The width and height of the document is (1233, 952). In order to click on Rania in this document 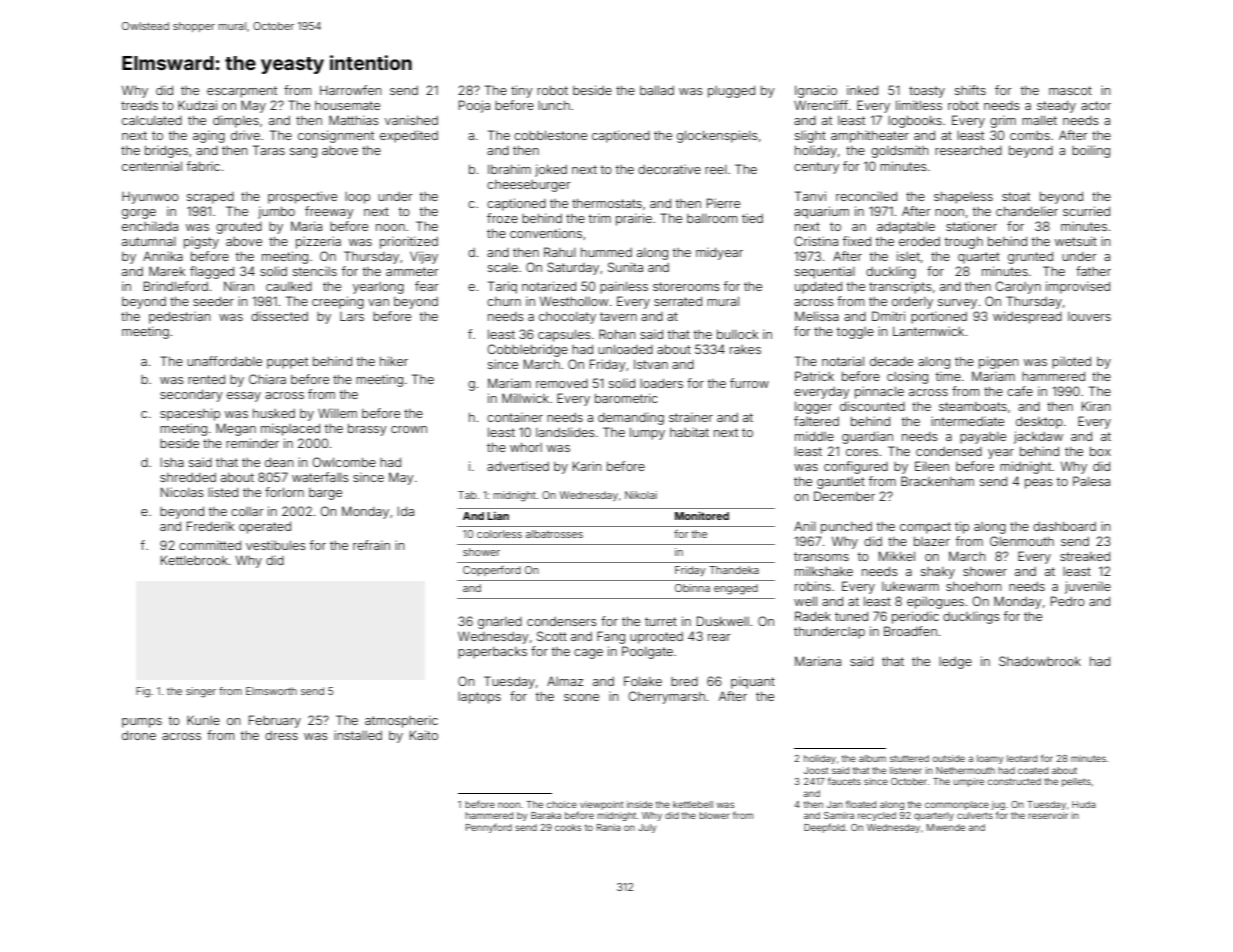, I will do `click(609, 827)`.
